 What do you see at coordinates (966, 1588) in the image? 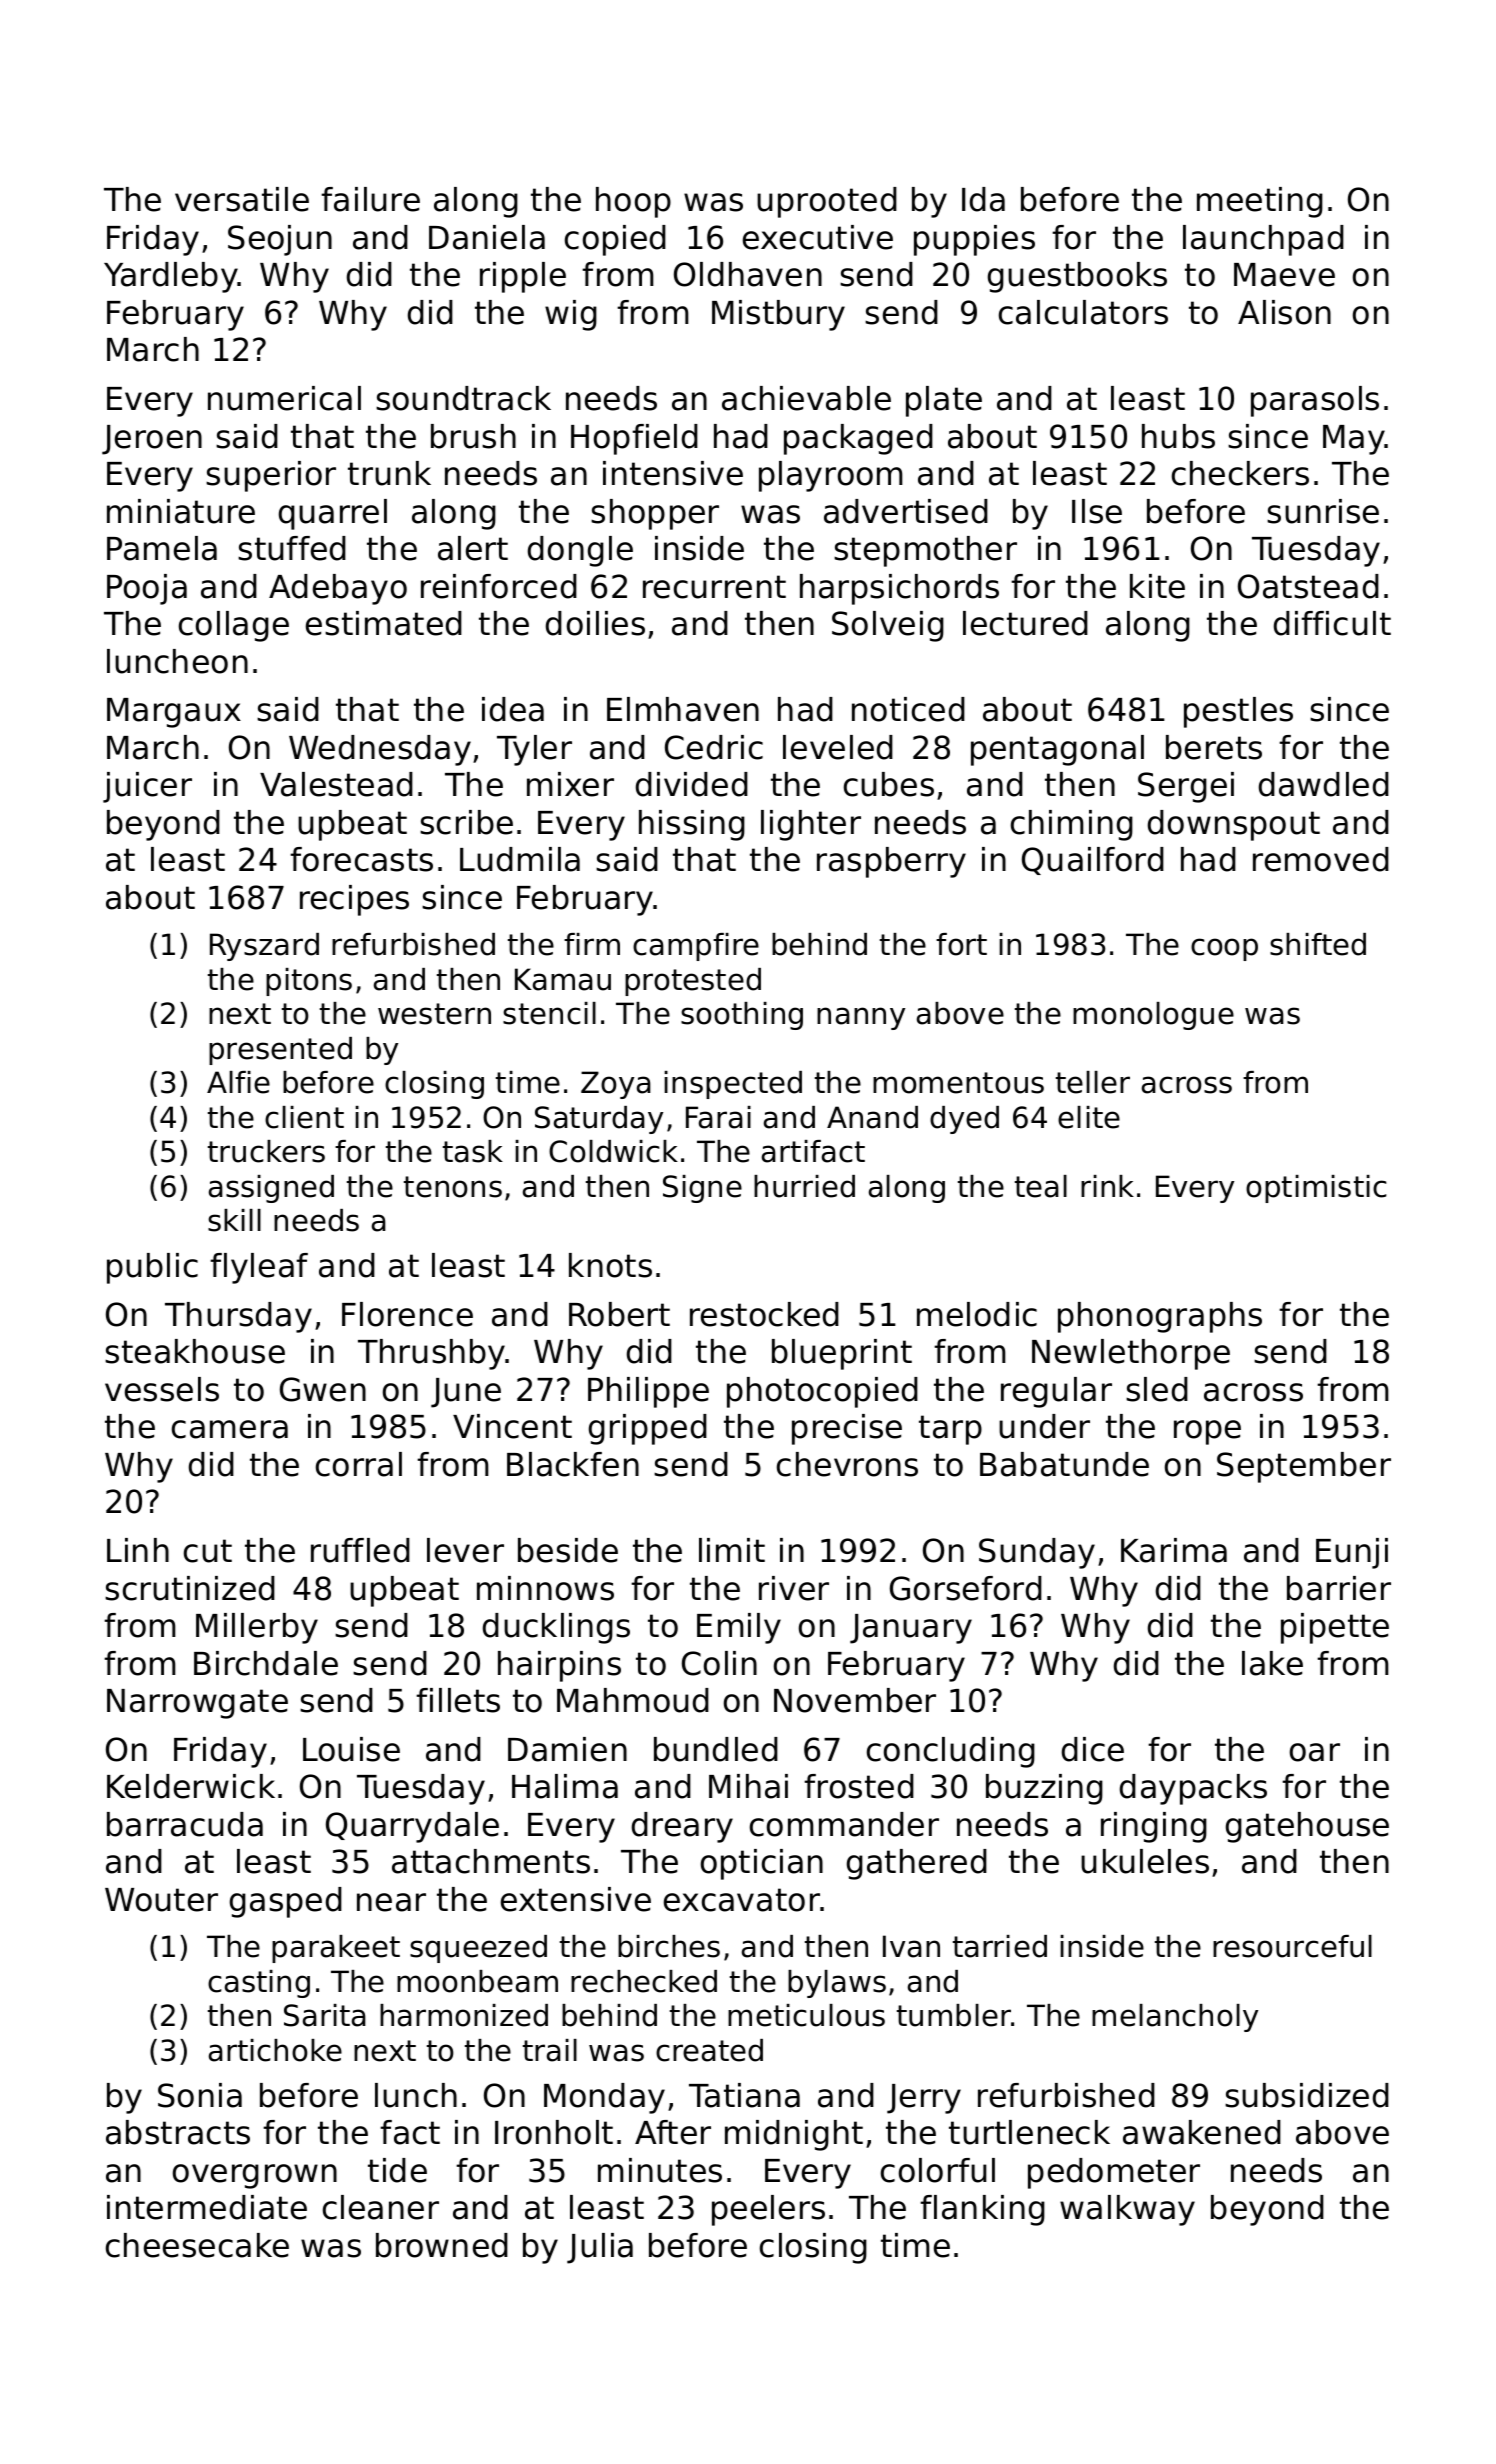
I see `Gorseford` at bounding box center [966, 1588].
